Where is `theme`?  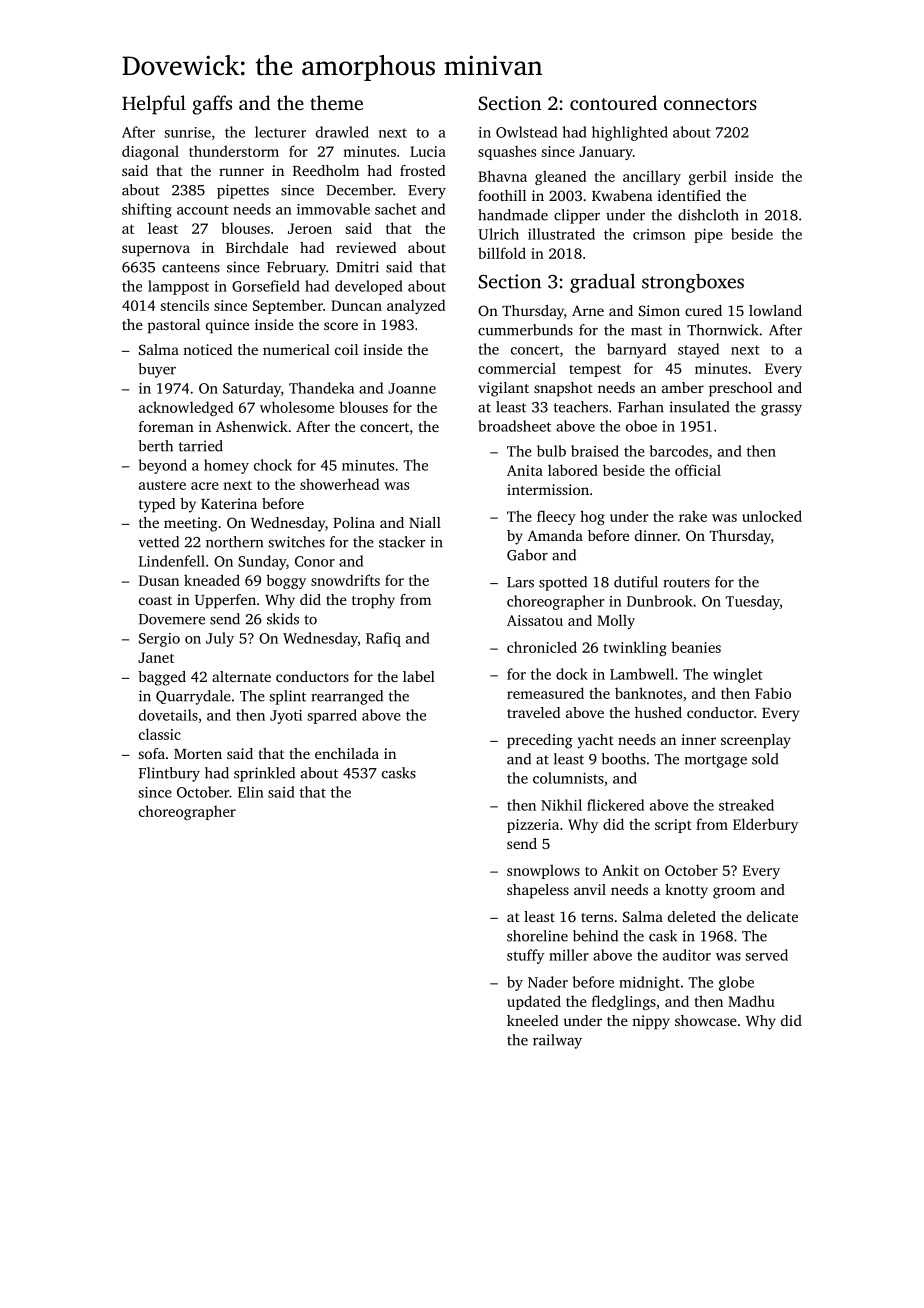
theme is located at coordinates (336, 102).
